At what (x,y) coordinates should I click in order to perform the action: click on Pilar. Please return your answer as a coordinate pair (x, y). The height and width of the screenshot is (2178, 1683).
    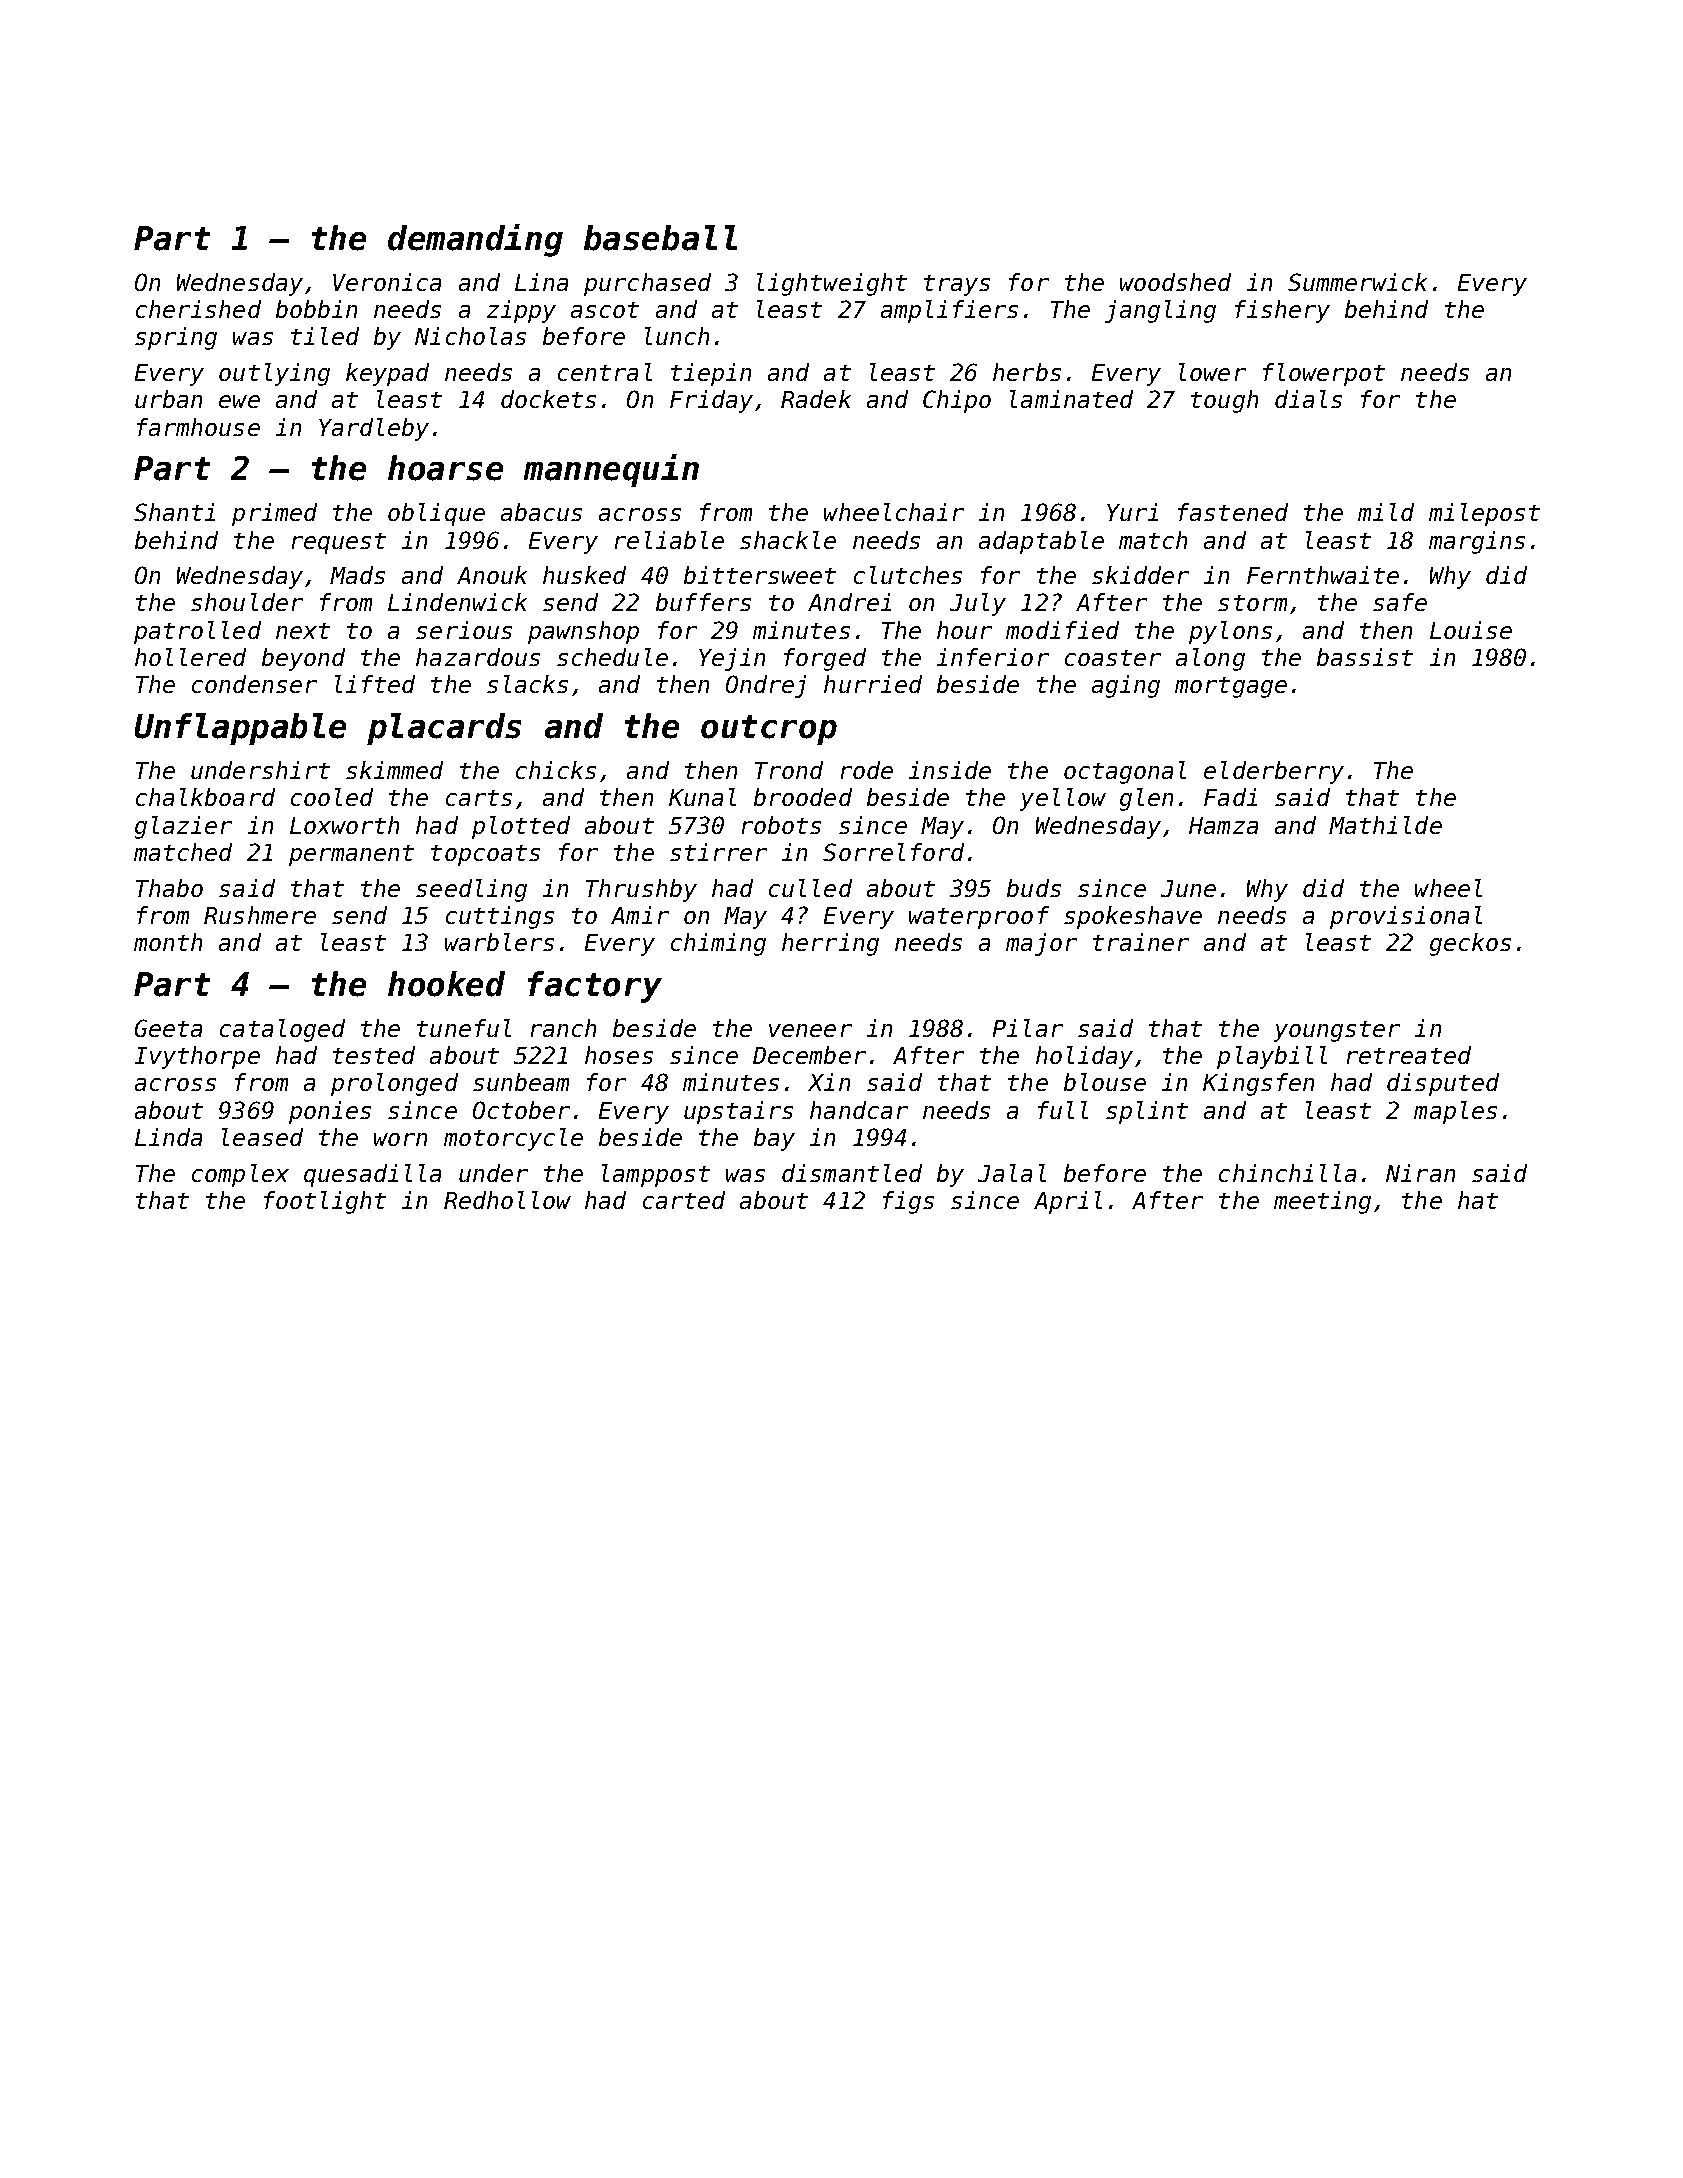
    Looking at the image, I should click on (1028, 1028).
